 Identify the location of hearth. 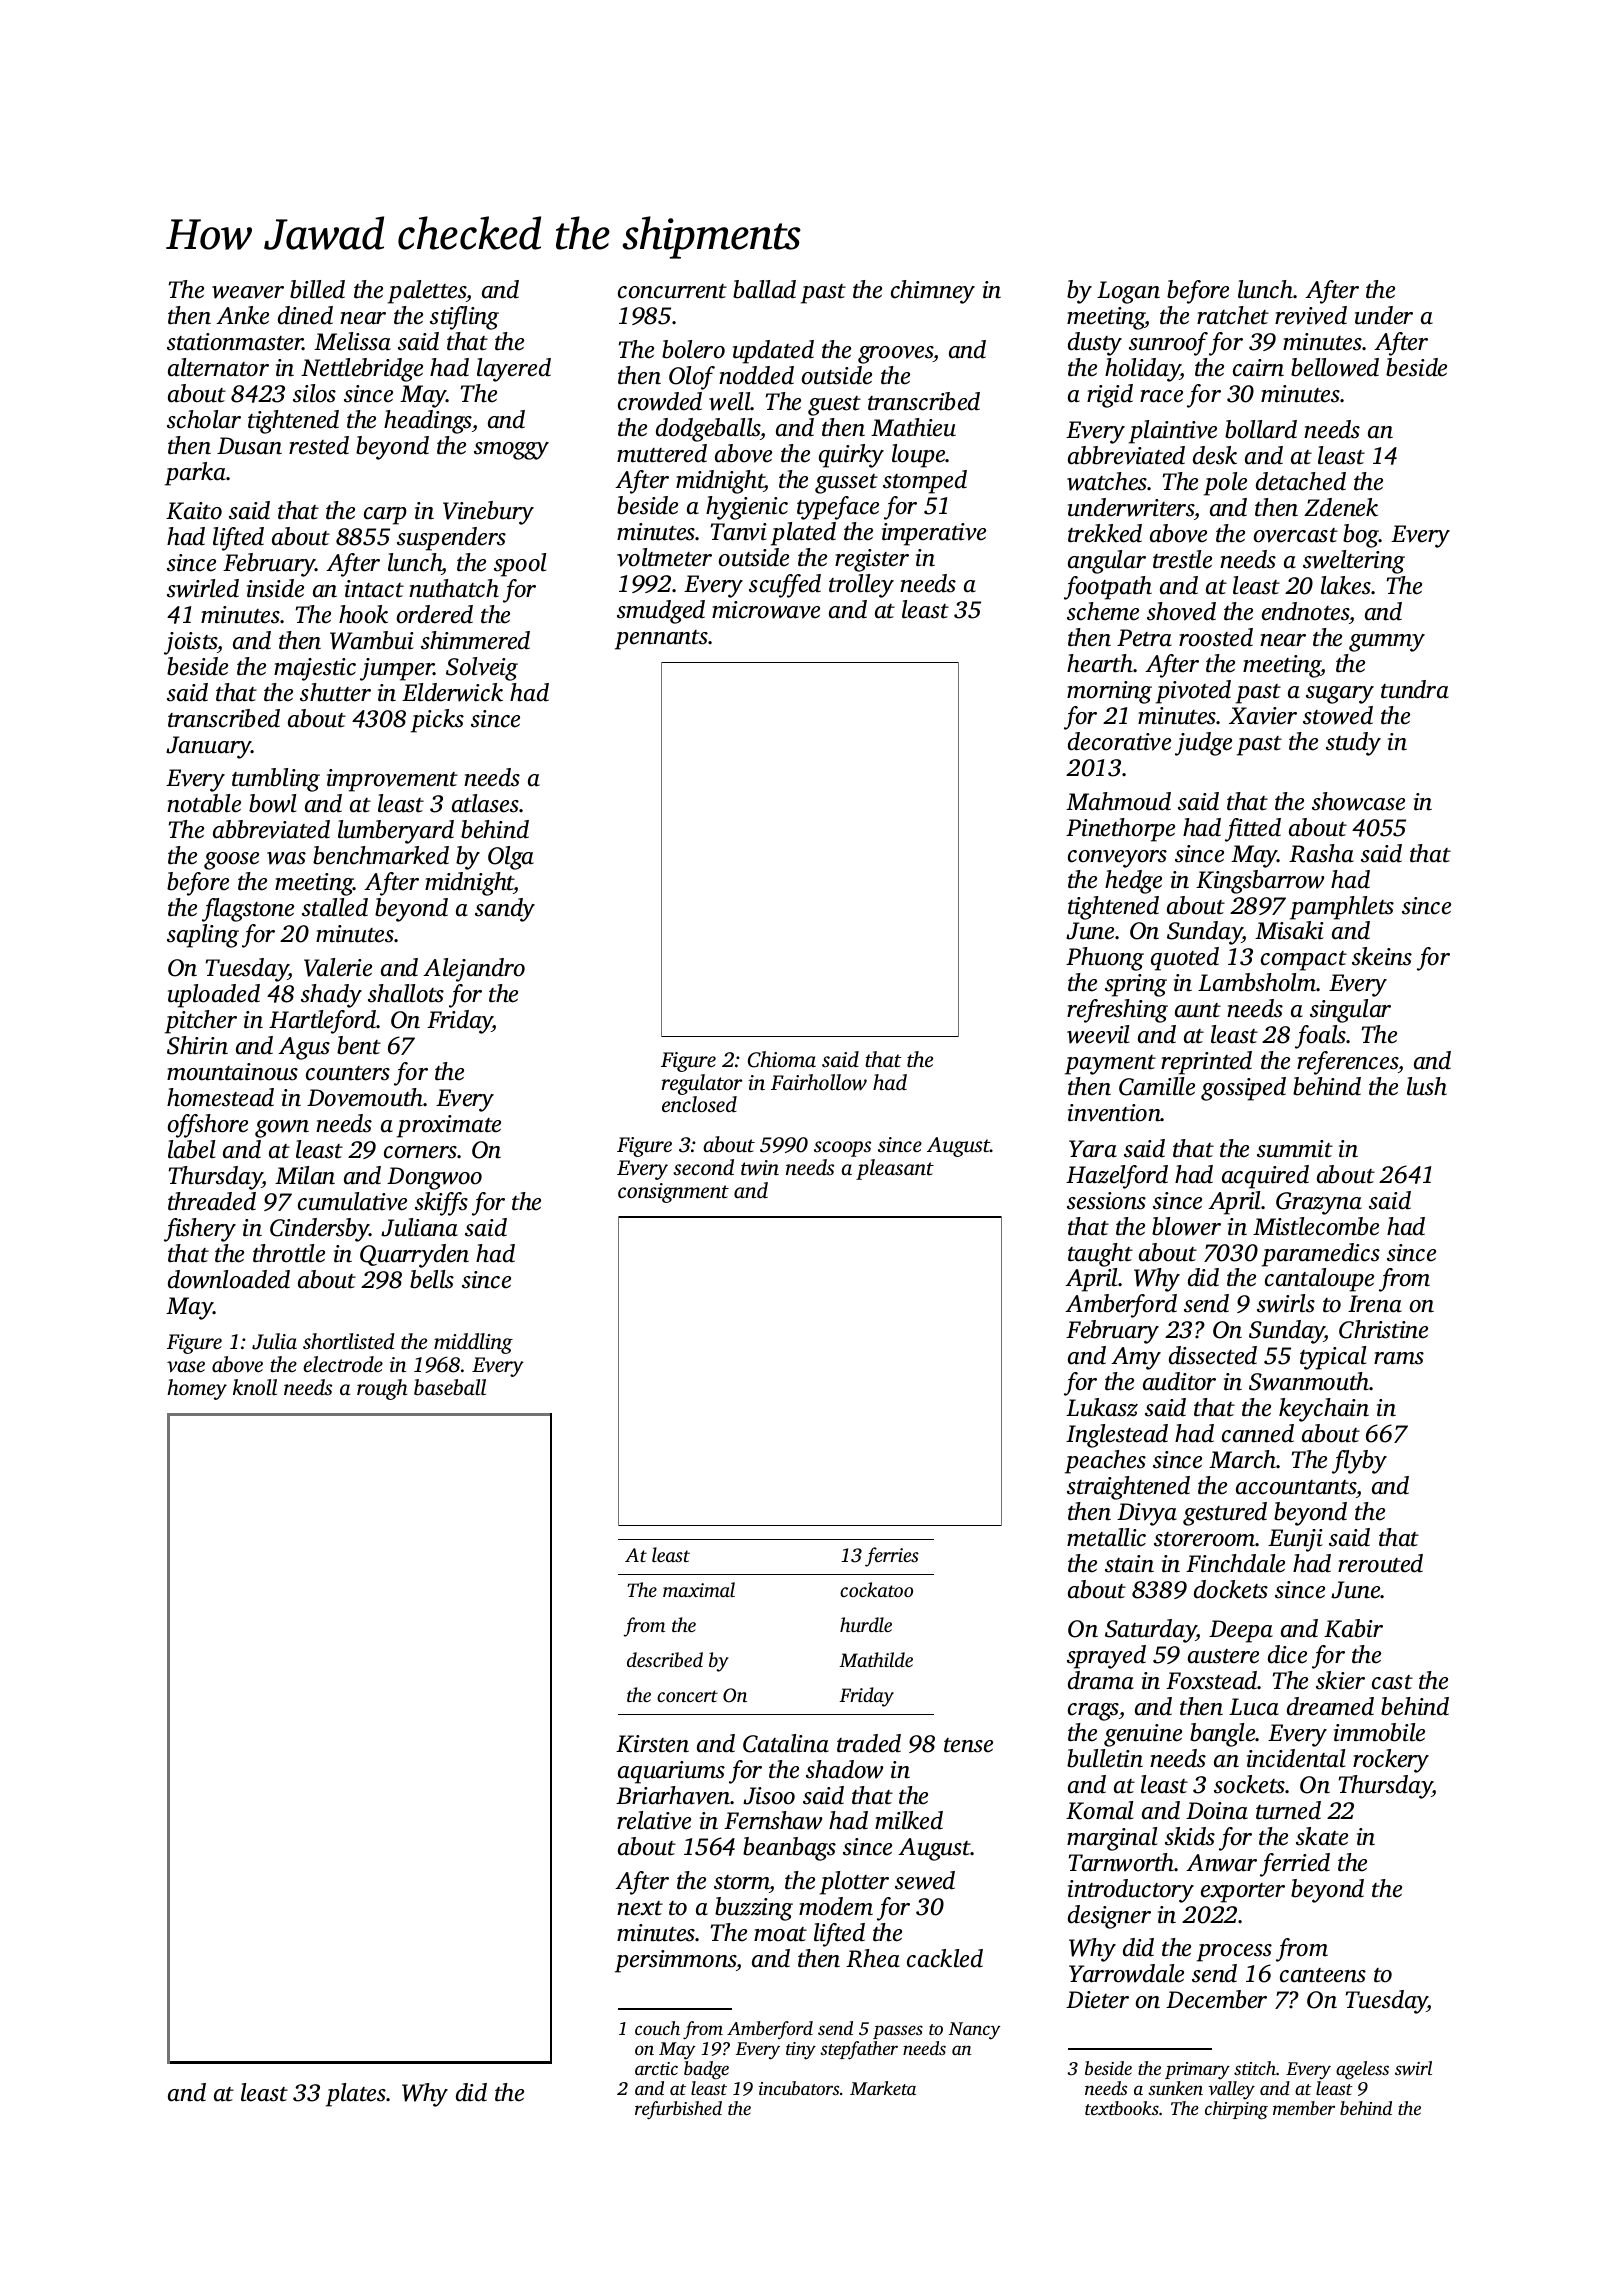
(1100, 663).
